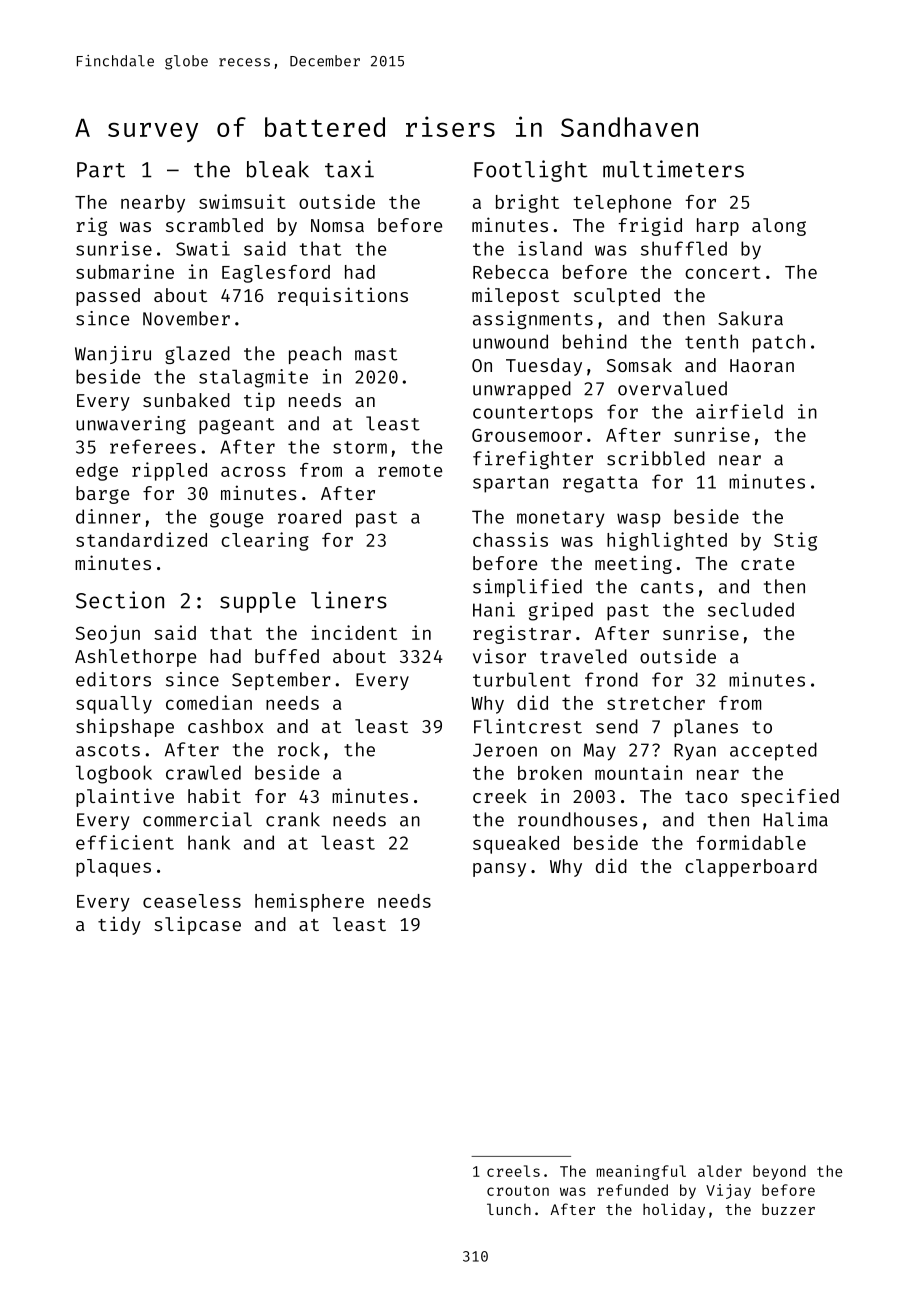 This screenshot has height=1308, width=924. What do you see at coordinates (278, 169) in the screenshot?
I see `bleak` at bounding box center [278, 169].
